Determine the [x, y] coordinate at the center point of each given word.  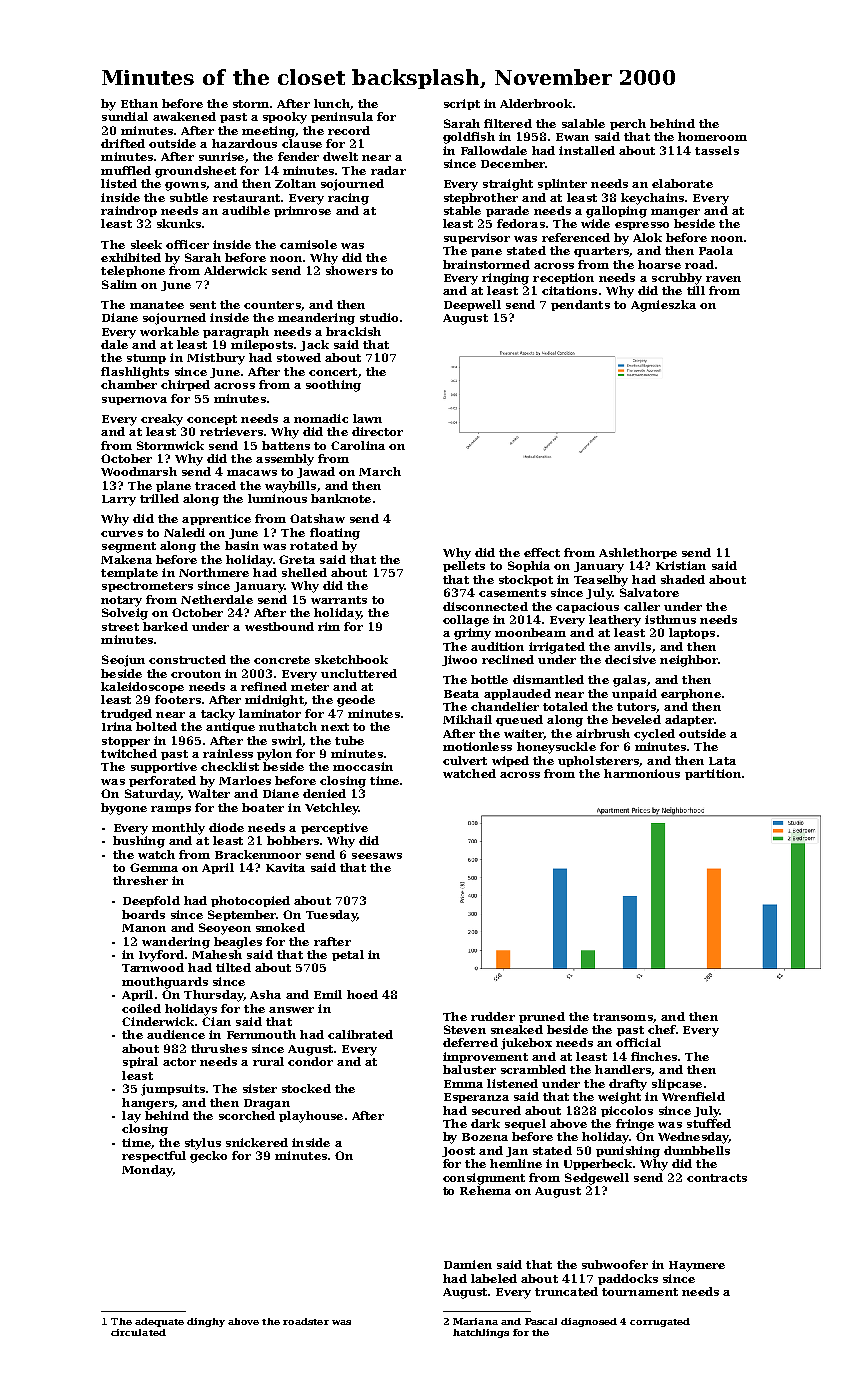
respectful [154, 1156]
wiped [510, 761]
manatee [157, 305]
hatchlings [481, 1333]
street [120, 627]
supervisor [477, 238]
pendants [580, 305]
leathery [615, 621]
